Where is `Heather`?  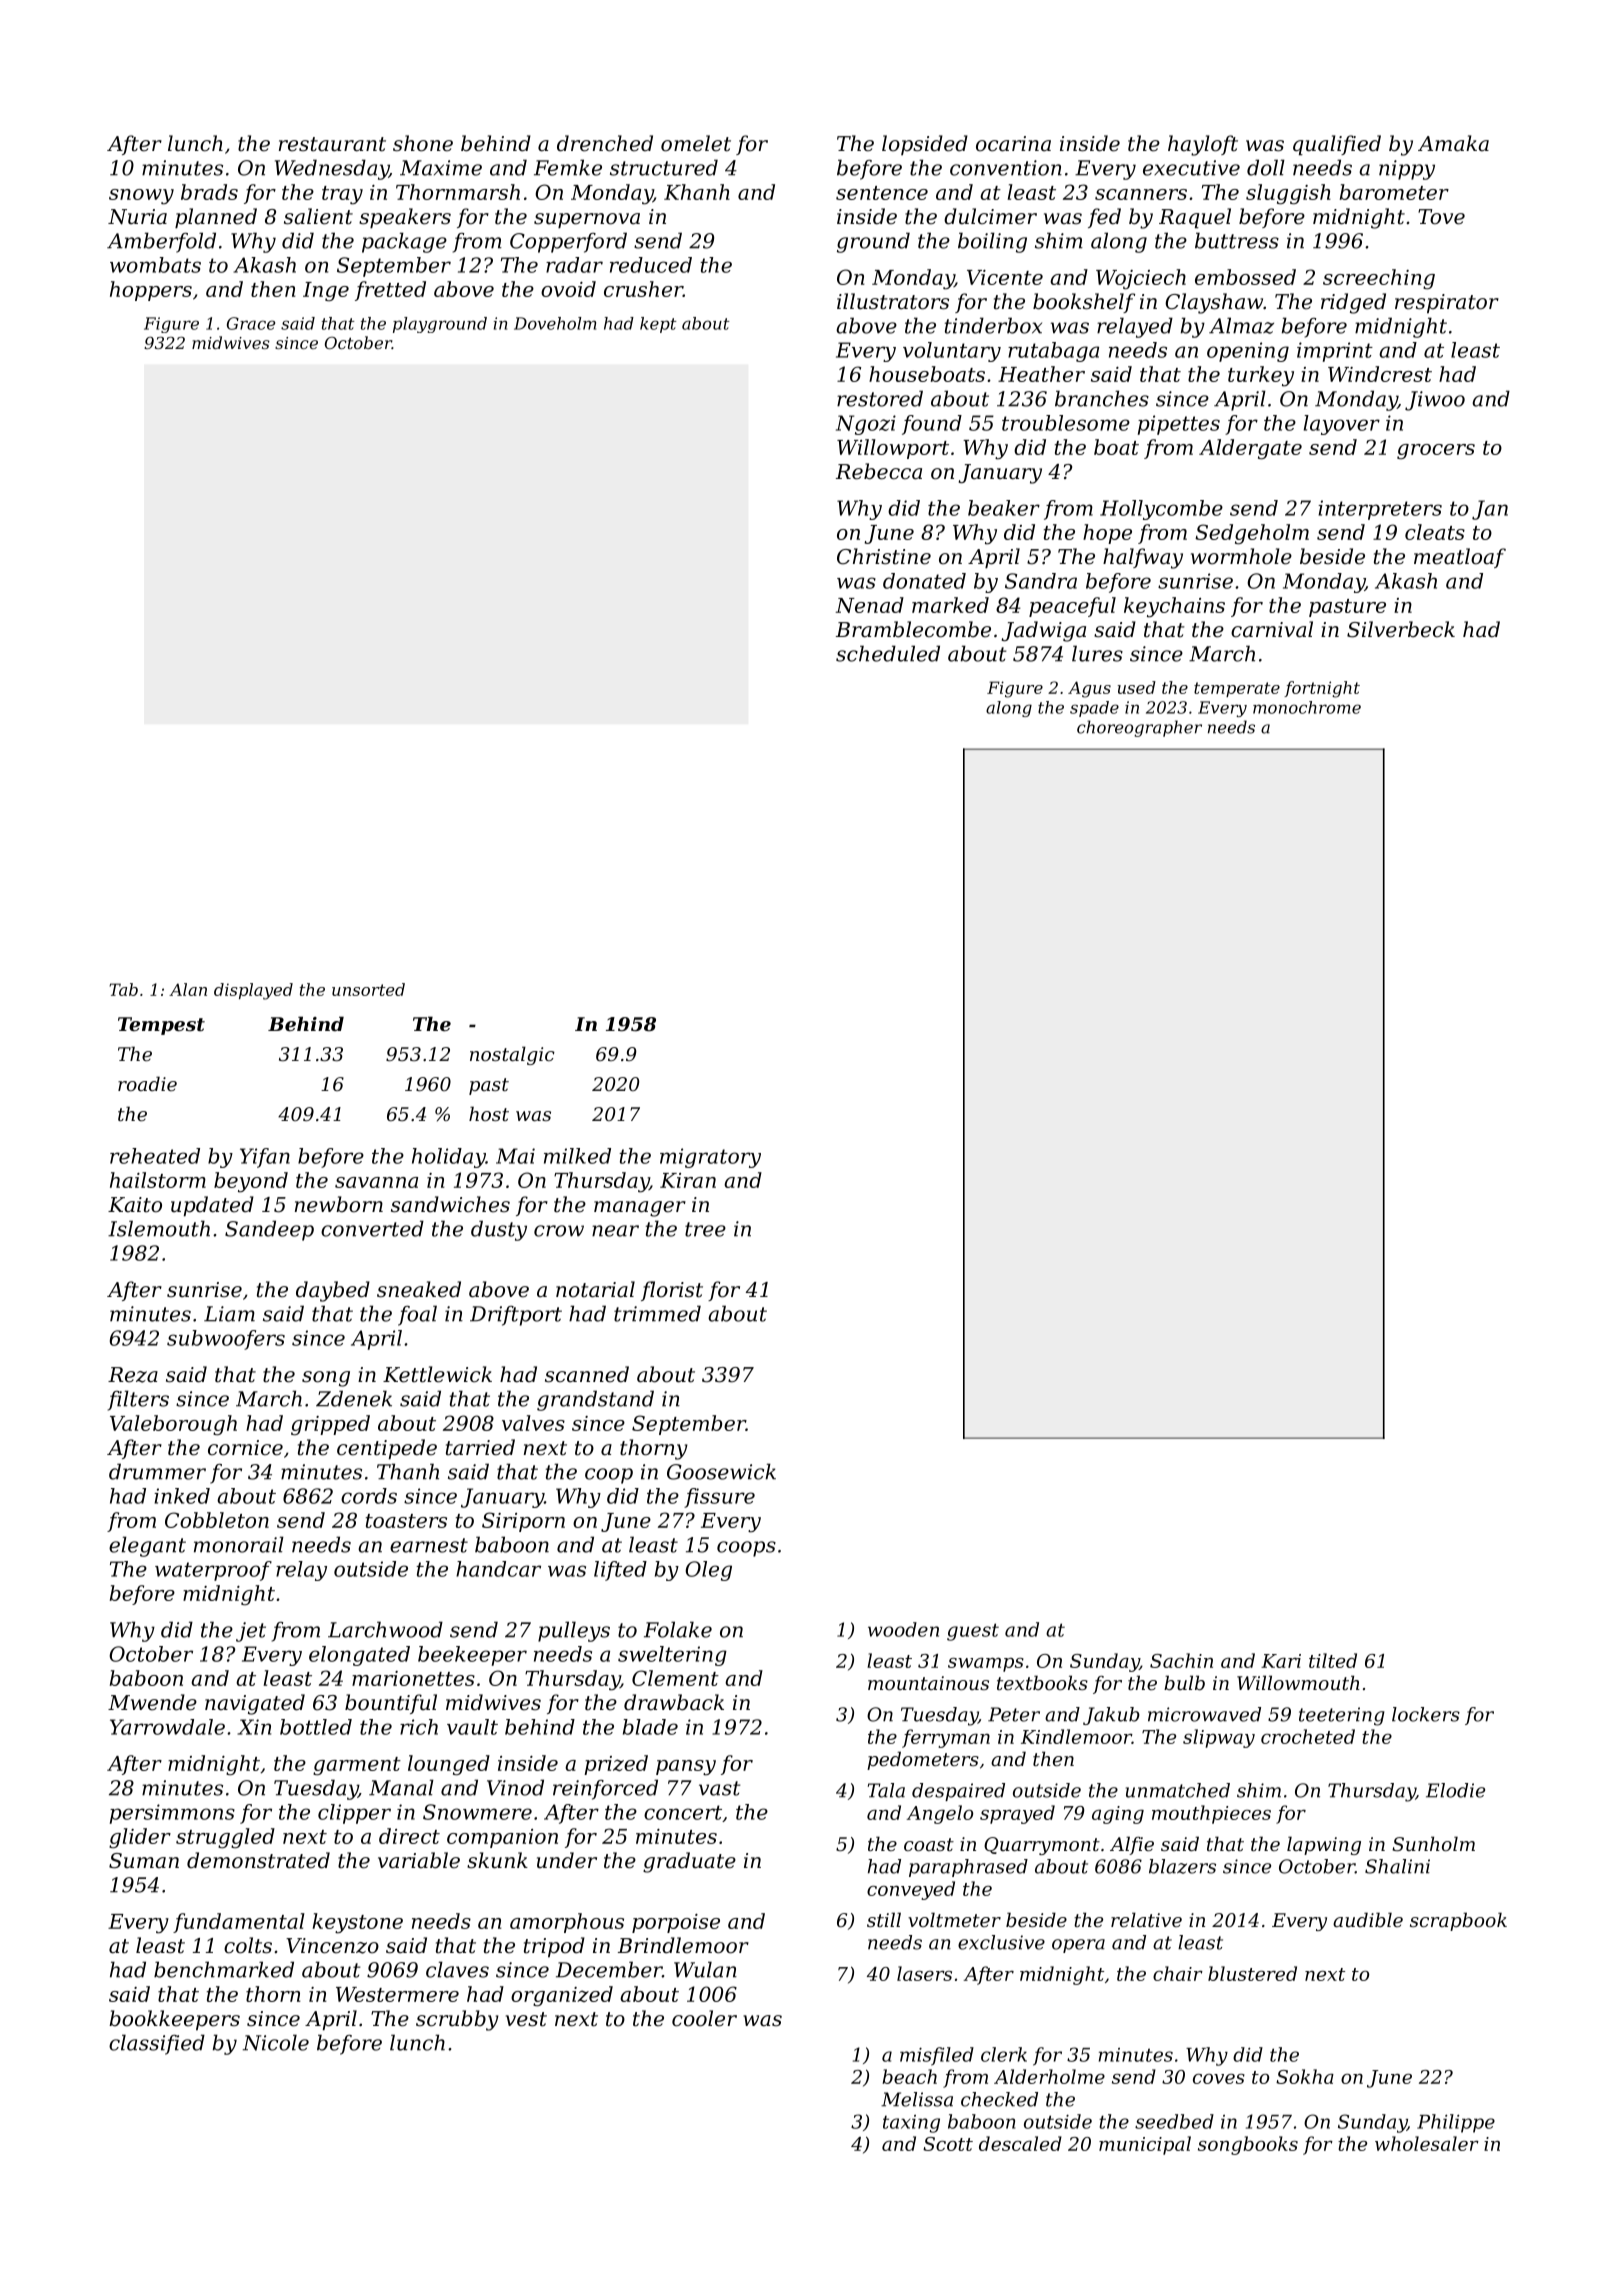 Heather is located at coordinates (1041, 374).
